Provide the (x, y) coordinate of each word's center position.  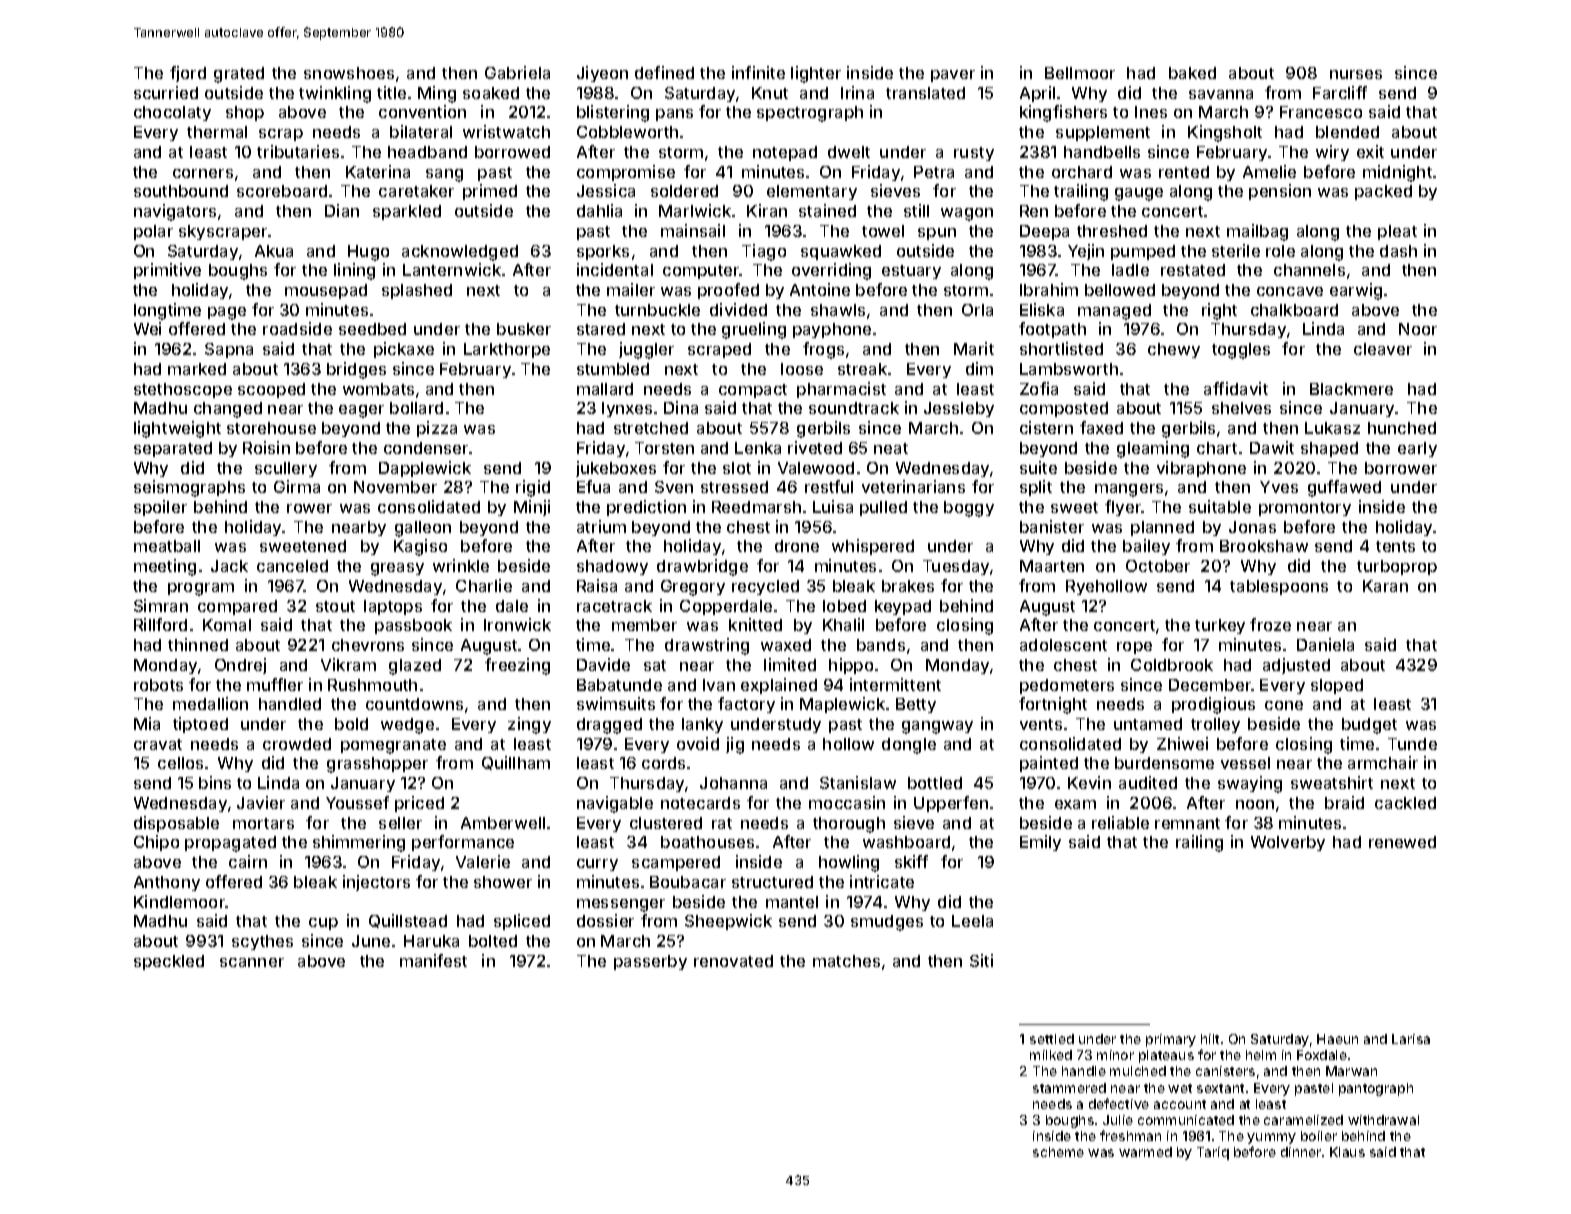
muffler (275, 684)
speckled (169, 962)
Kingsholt (1225, 133)
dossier (605, 920)
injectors (376, 883)
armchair (1383, 762)
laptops (393, 607)
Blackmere (1351, 389)
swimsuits (616, 703)
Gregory (693, 588)
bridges (356, 370)
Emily (1040, 843)
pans (674, 115)
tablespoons (1279, 587)
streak (862, 369)
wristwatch (506, 131)
